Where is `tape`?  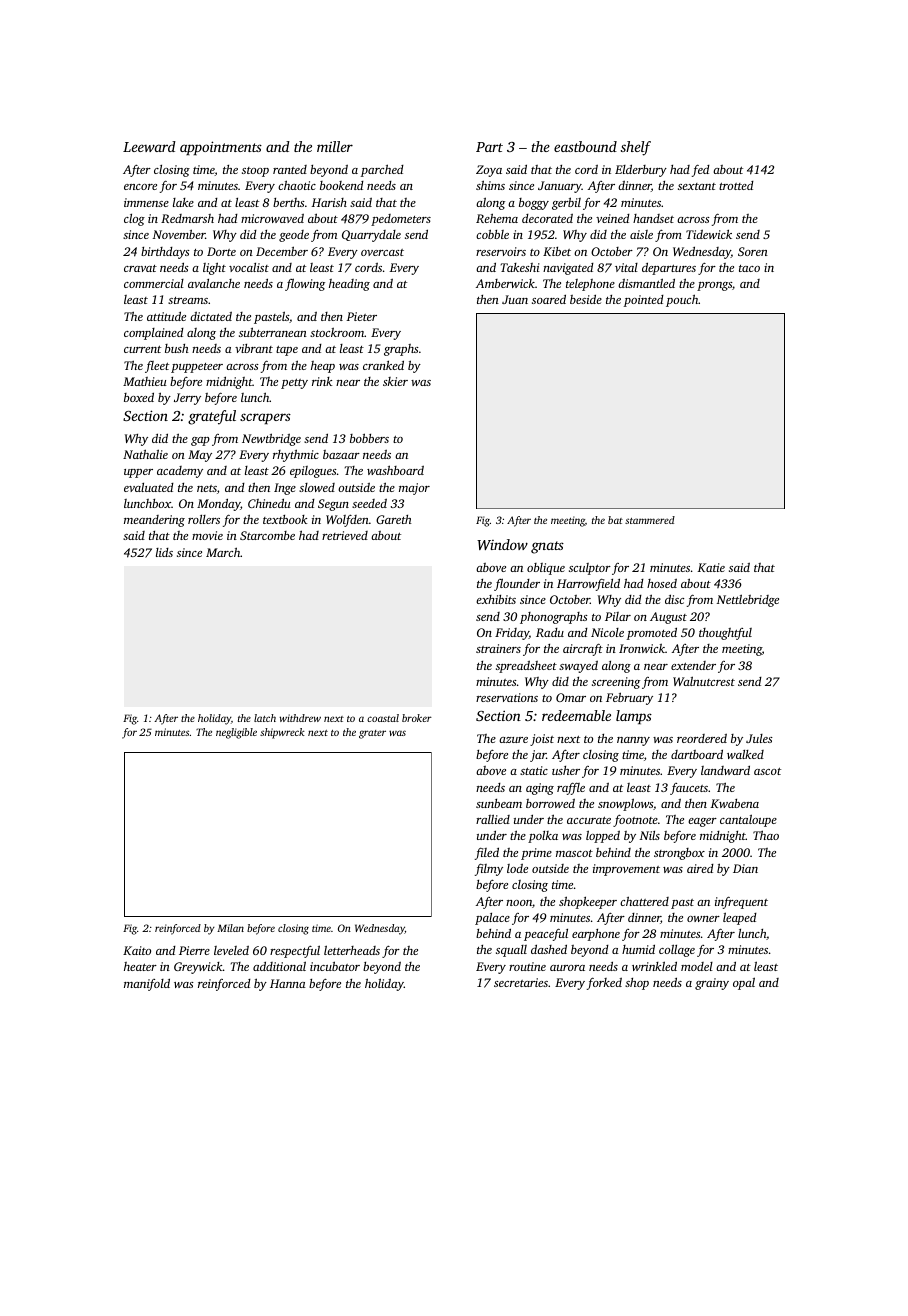 tape is located at coordinates (287, 350).
